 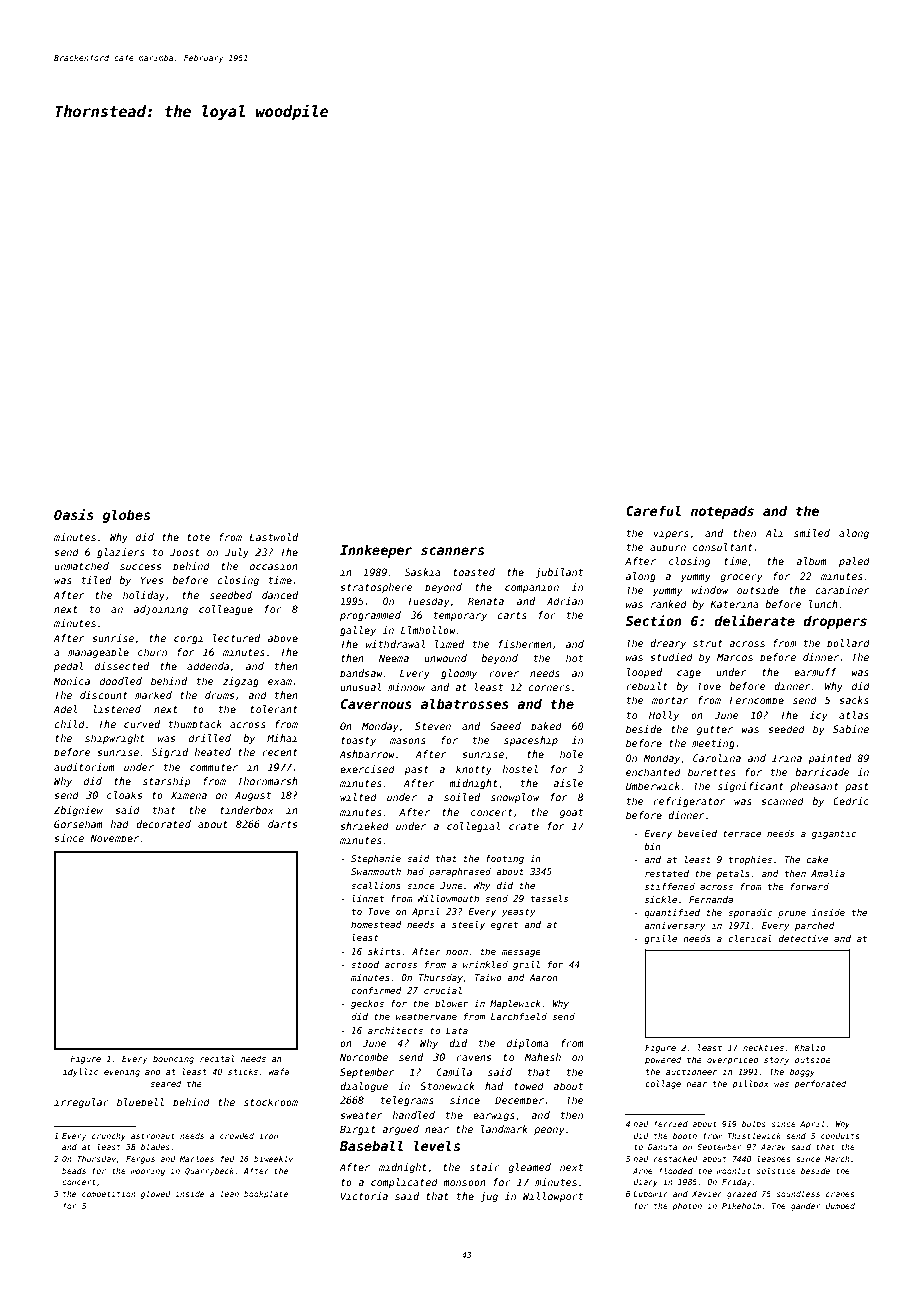 I want to click on painted, so click(x=829, y=759).
